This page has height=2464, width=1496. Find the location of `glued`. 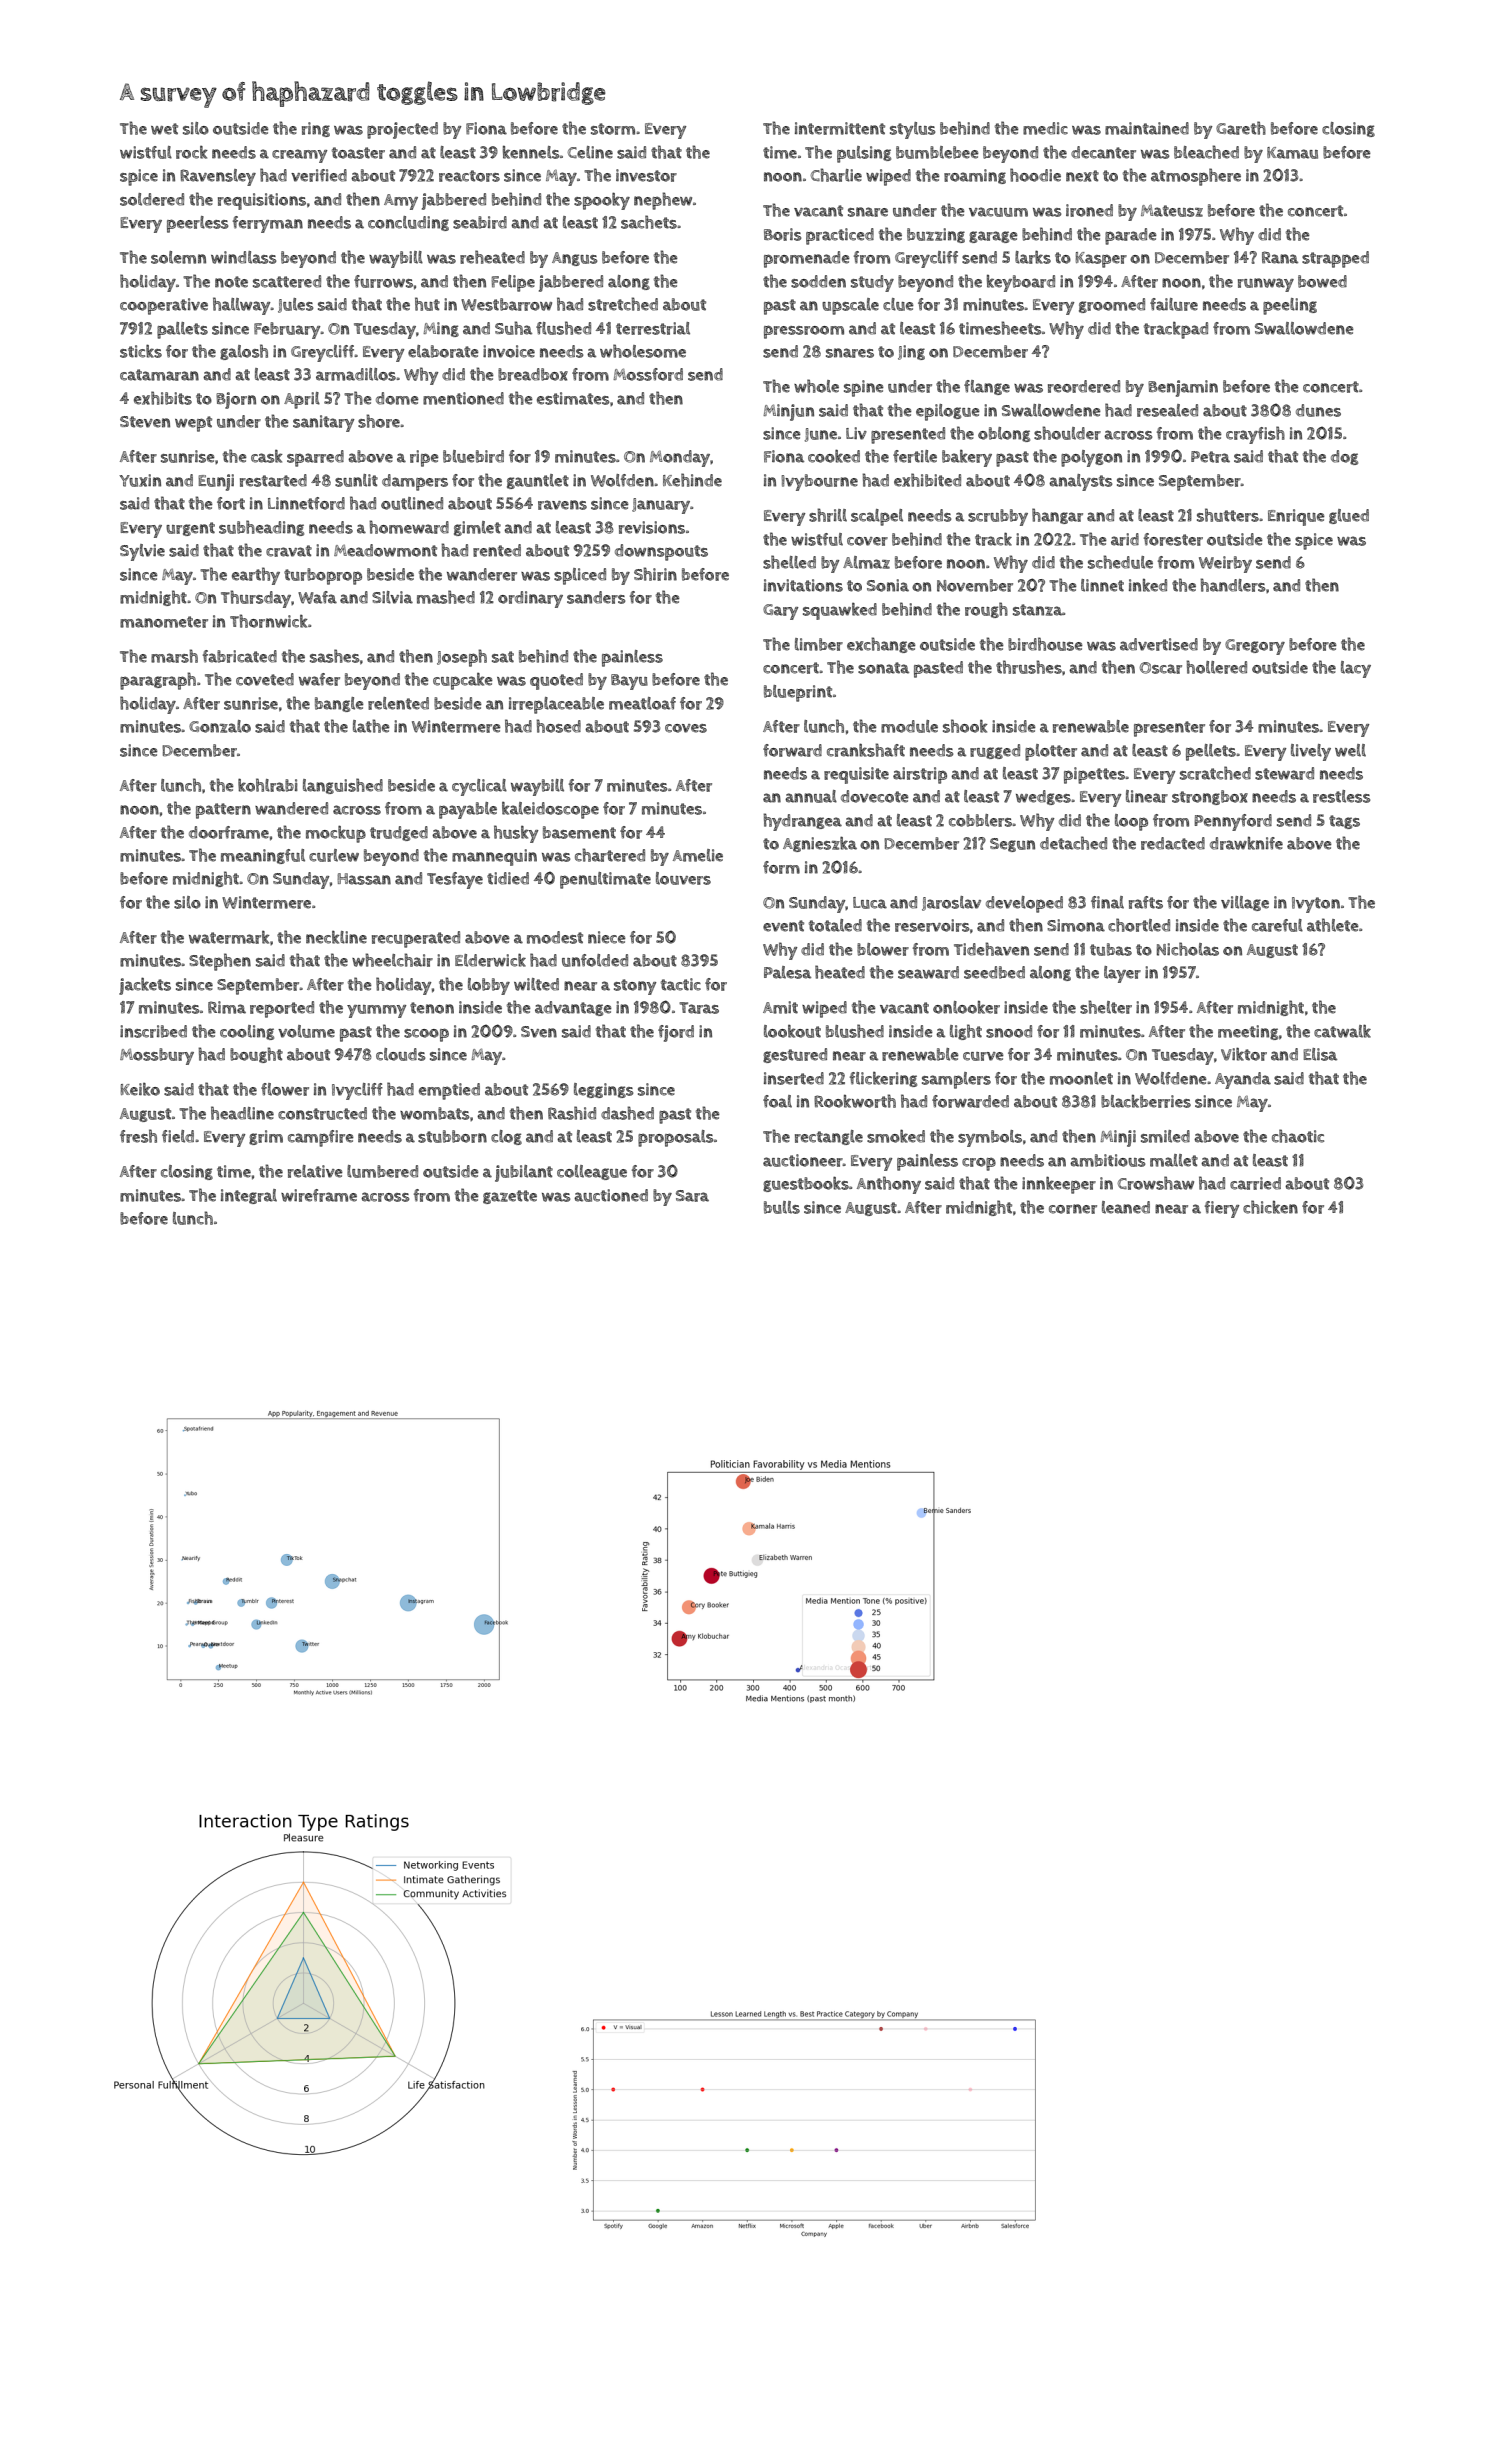

glued is located at coordinates (1349, 516).
